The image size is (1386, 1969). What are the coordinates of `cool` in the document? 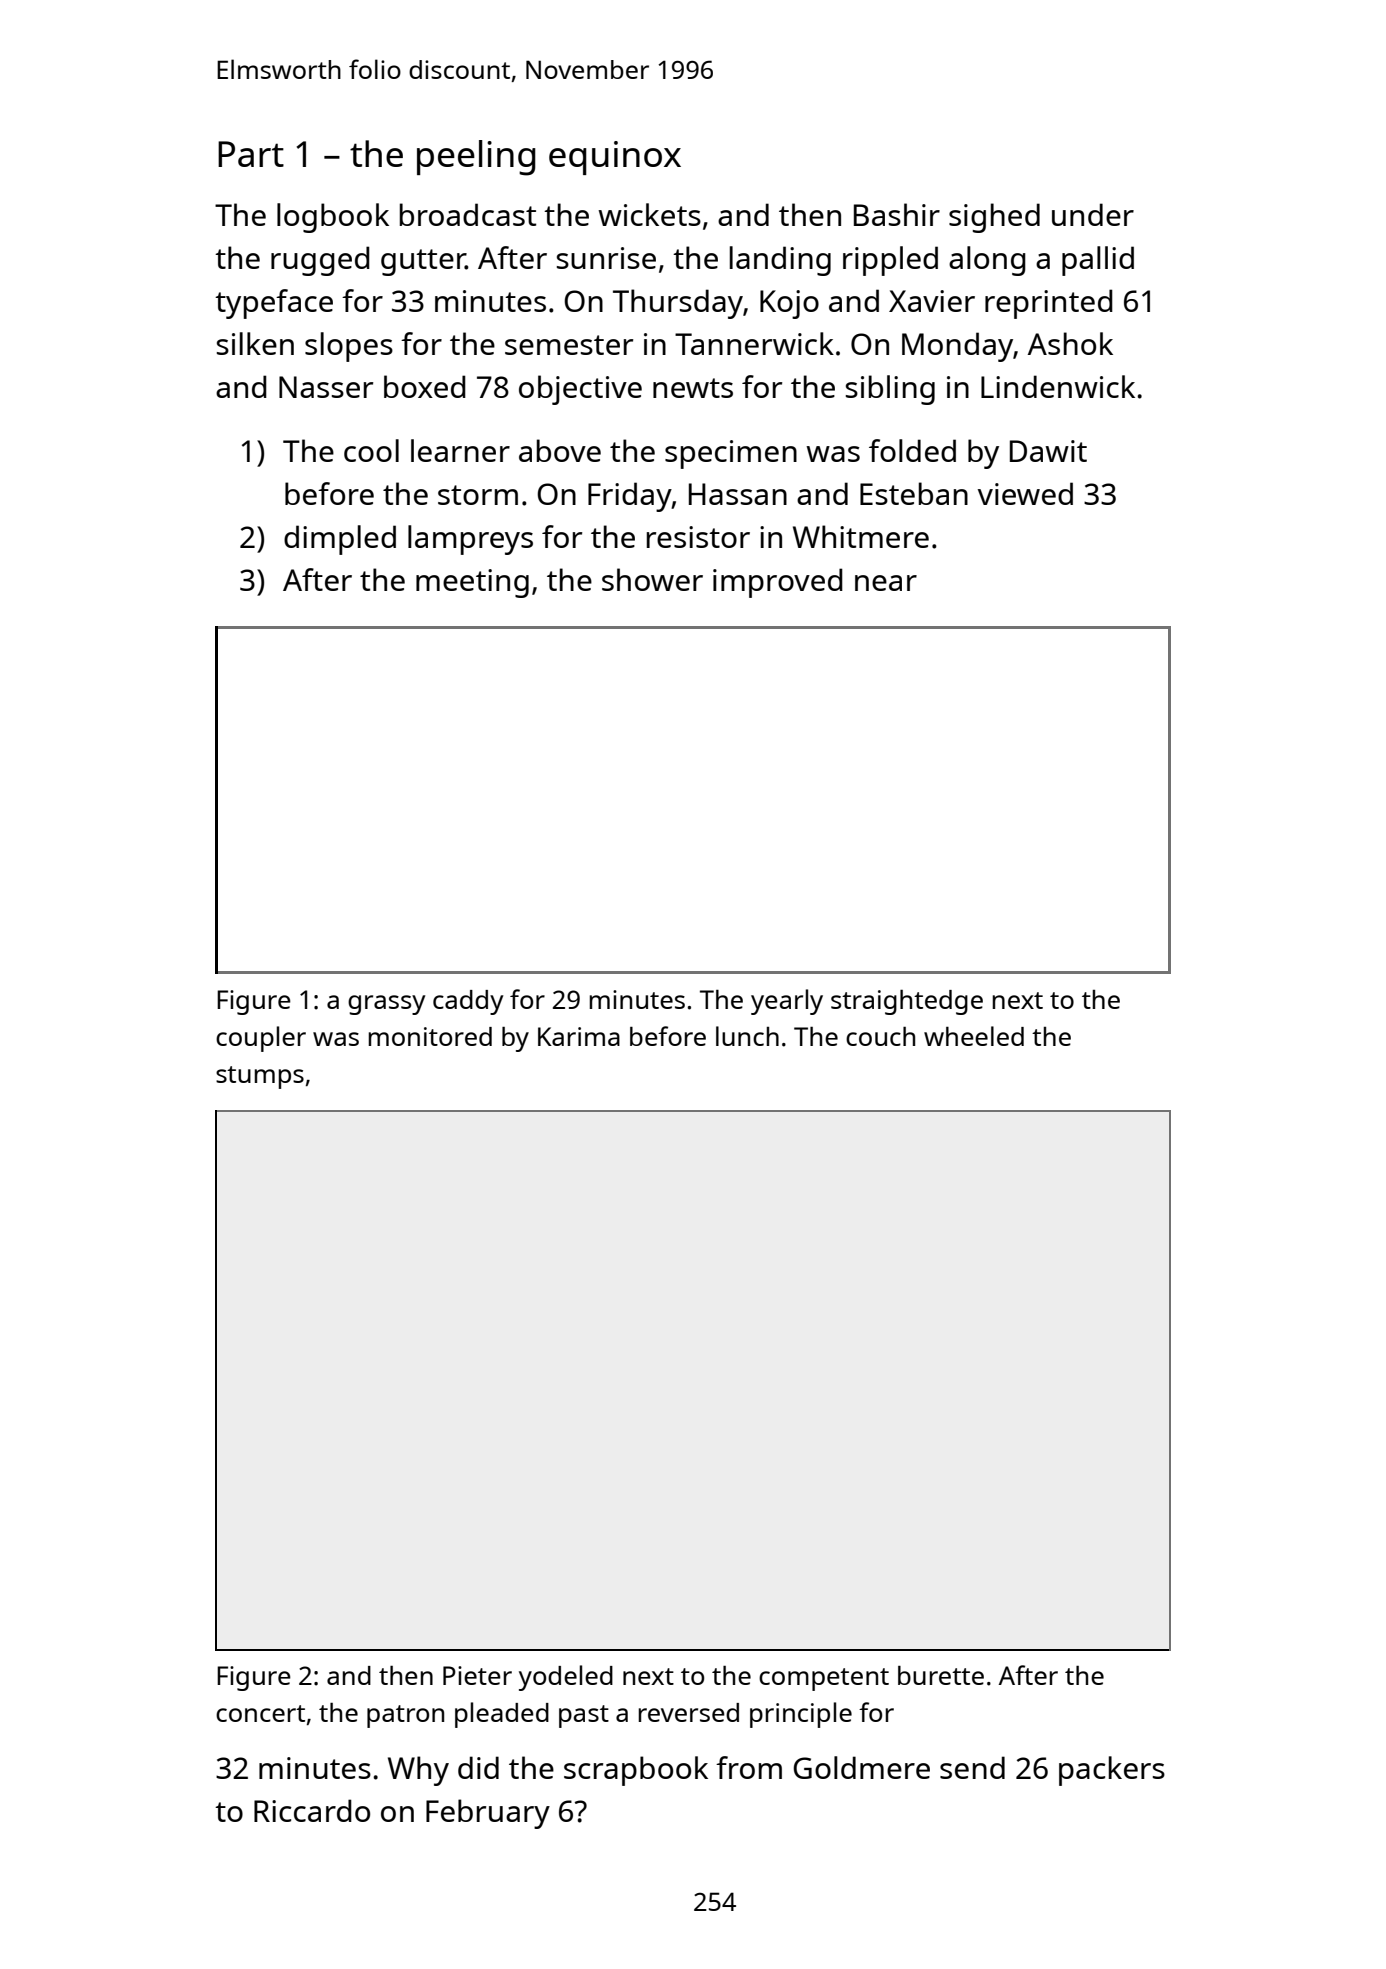 It's located at (371, 450).
